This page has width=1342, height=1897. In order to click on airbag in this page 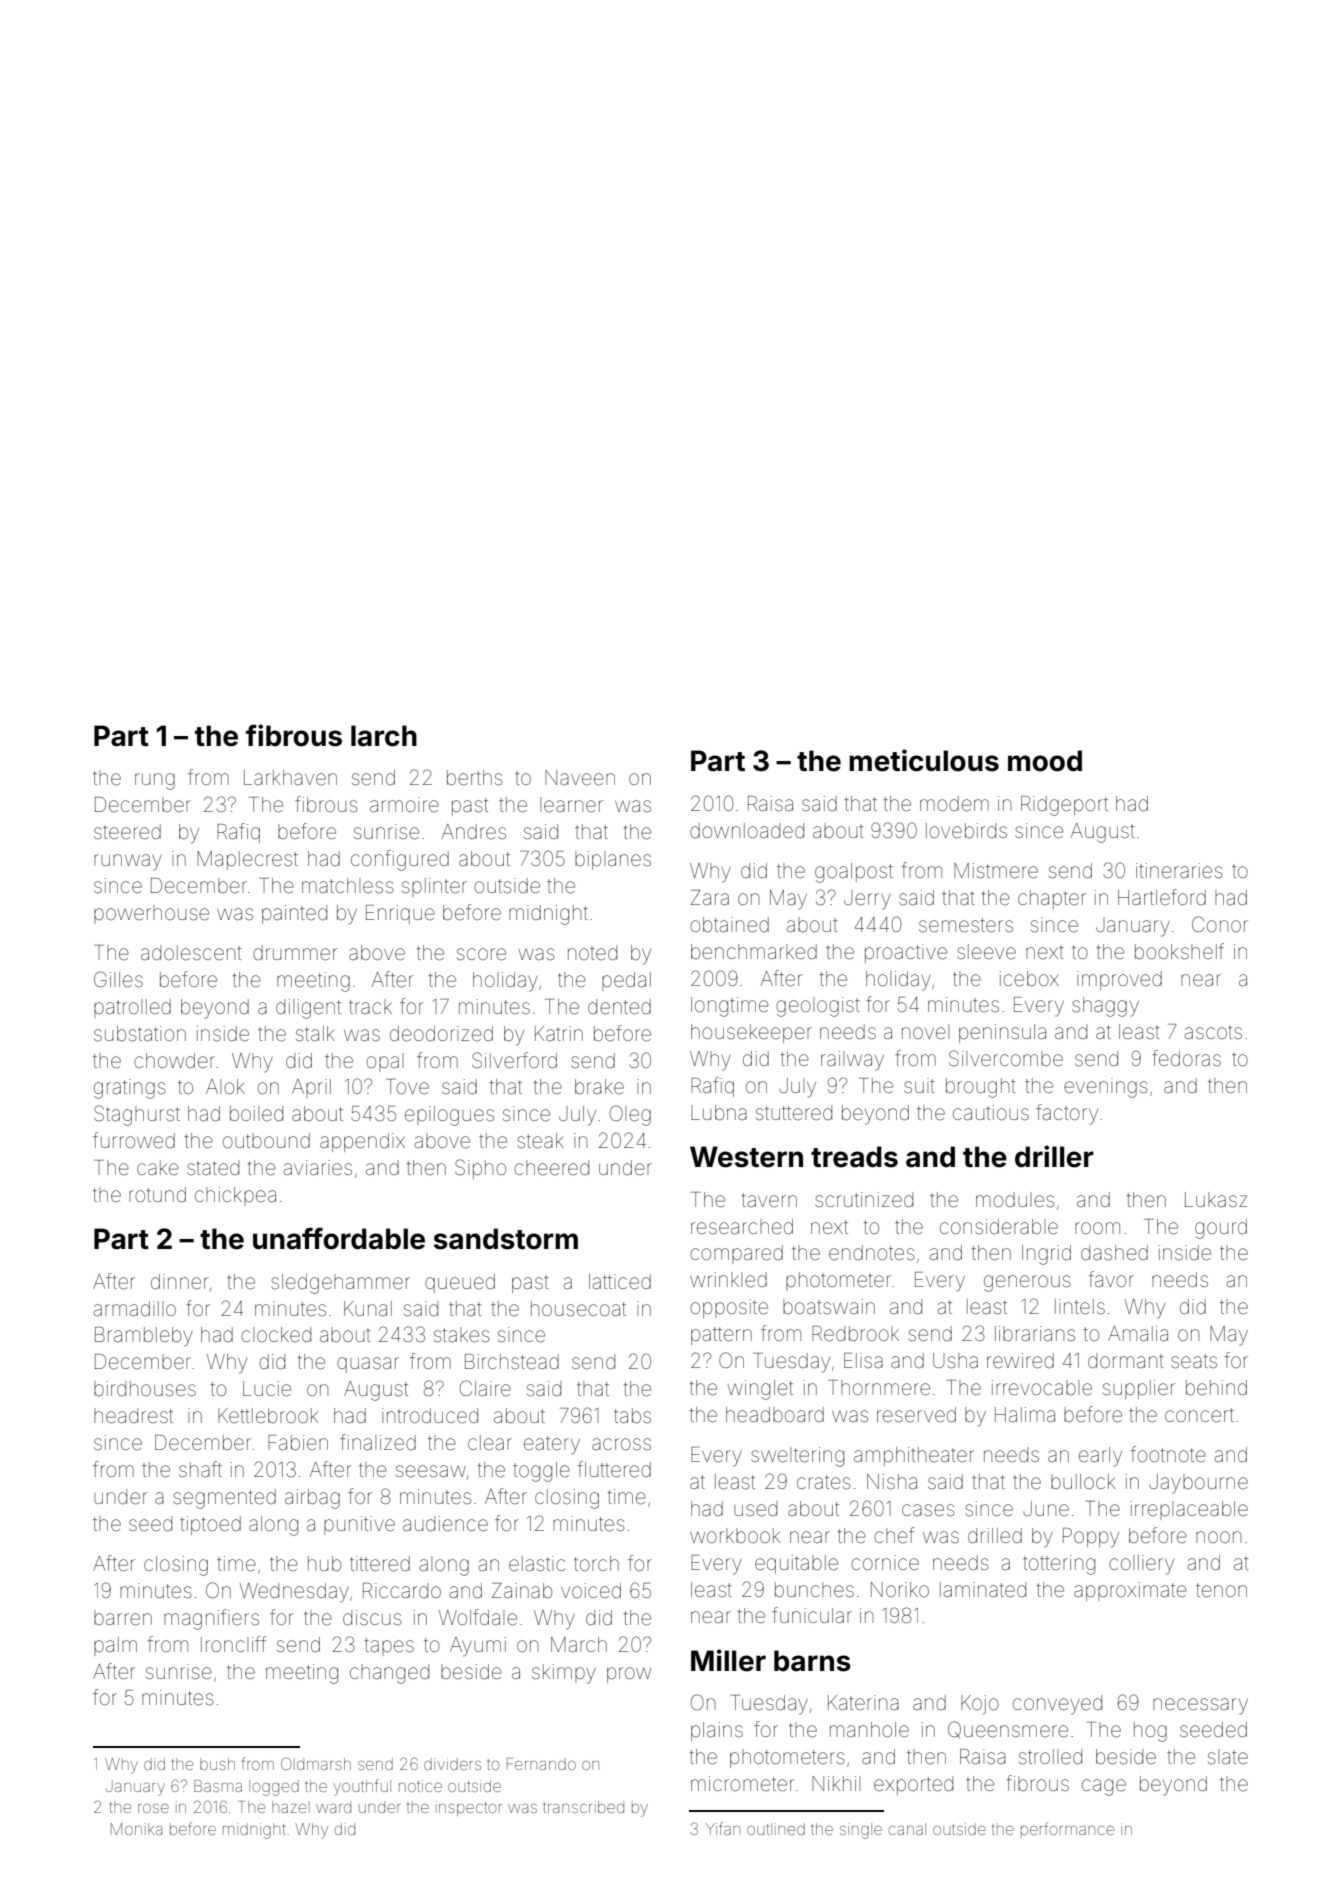, I will do `click(312, 1499)`.
